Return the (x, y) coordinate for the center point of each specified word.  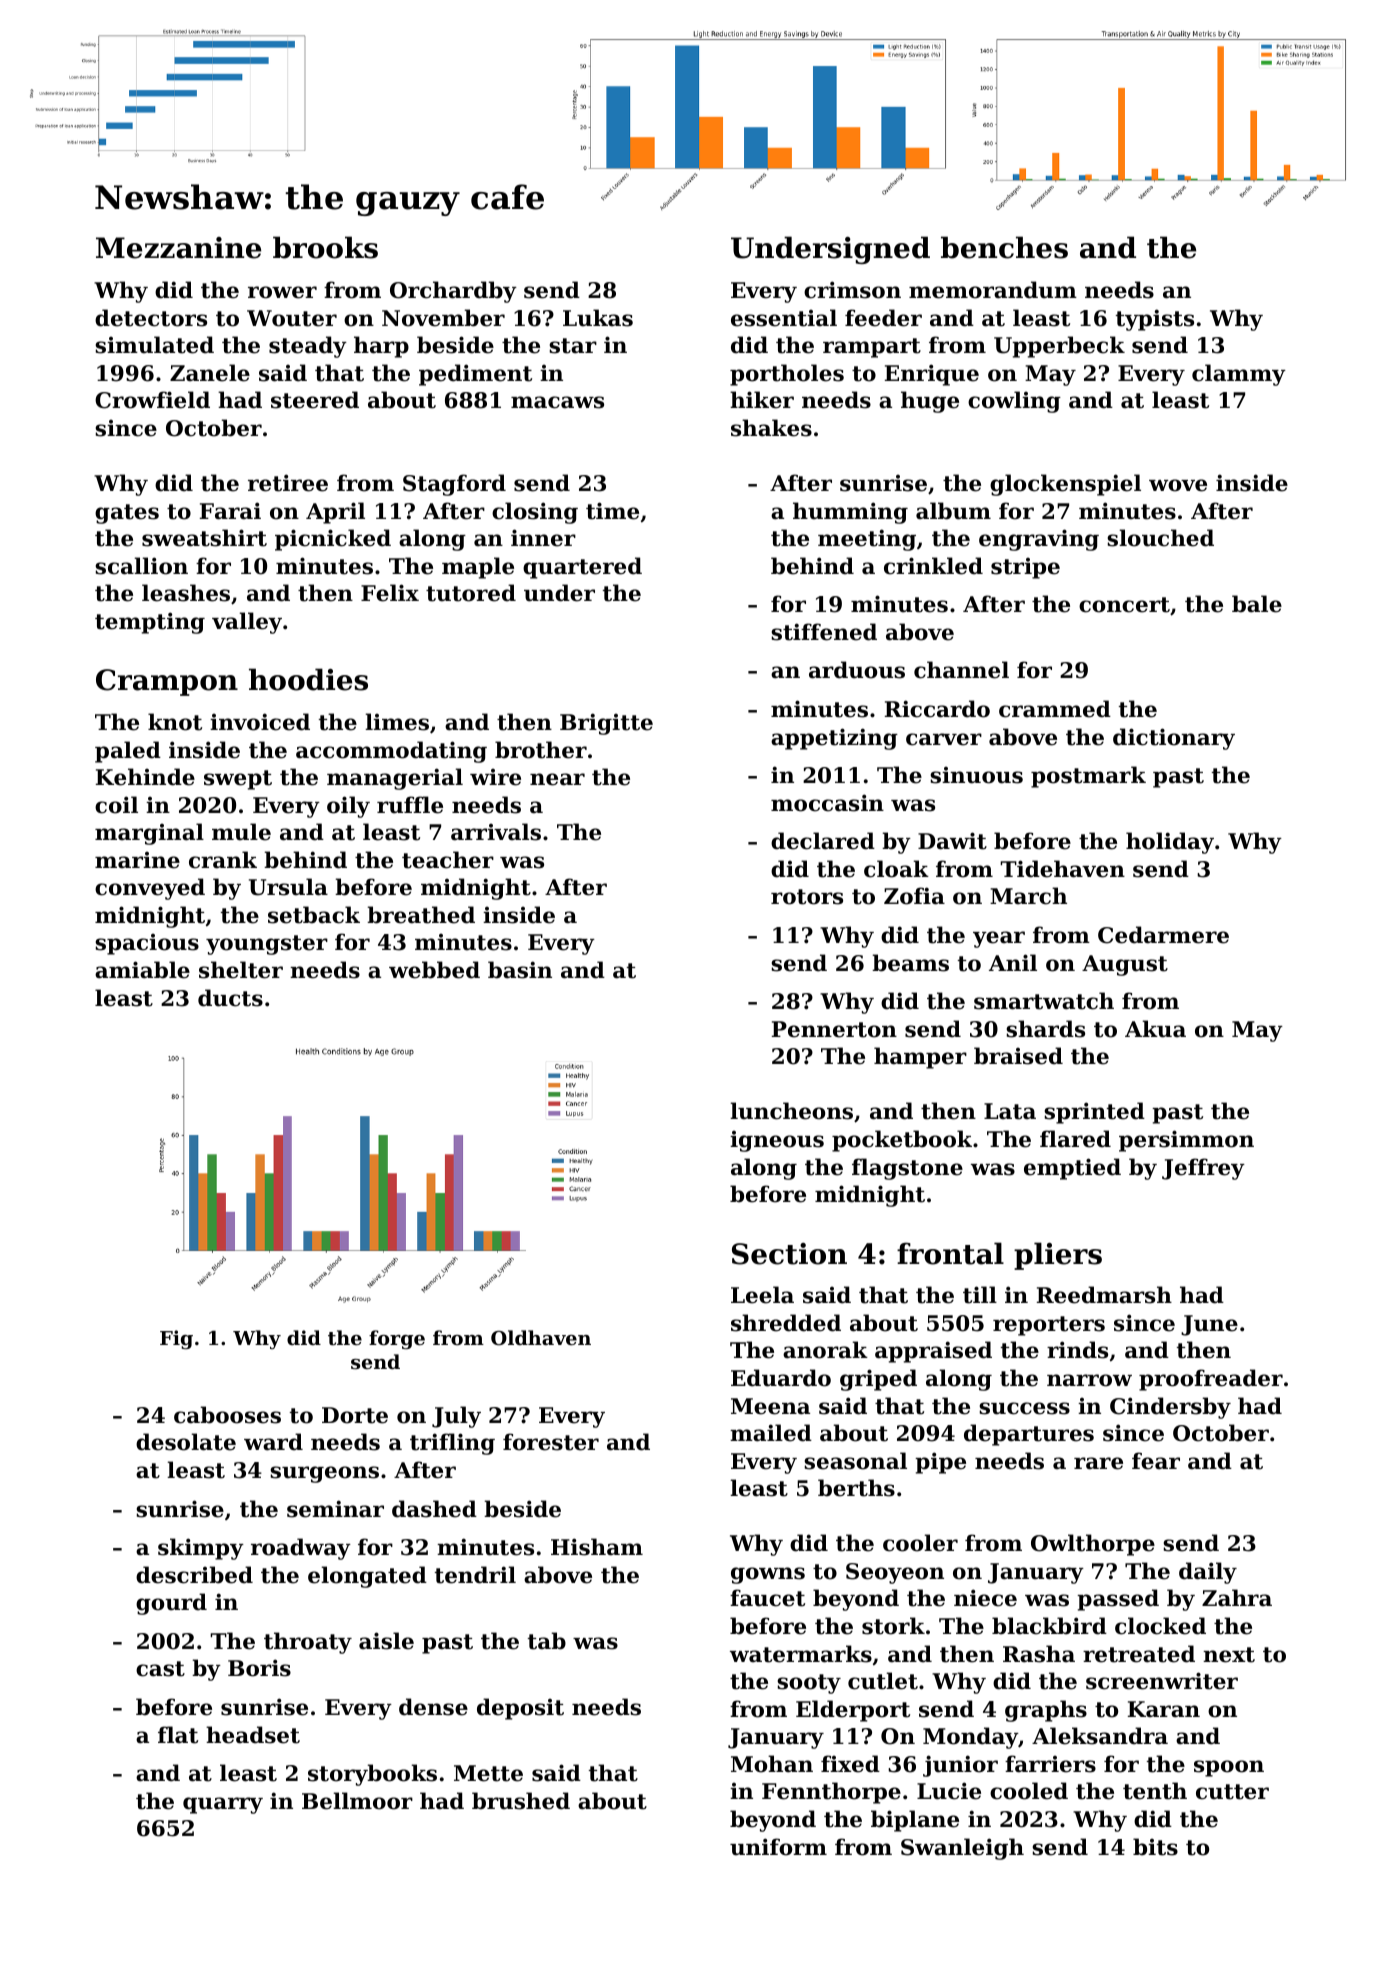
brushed (521, 1801)
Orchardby (453, 292)
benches (1004, 247)
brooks (325, 247)
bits (1155, 1847)
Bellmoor (357, 1801)
